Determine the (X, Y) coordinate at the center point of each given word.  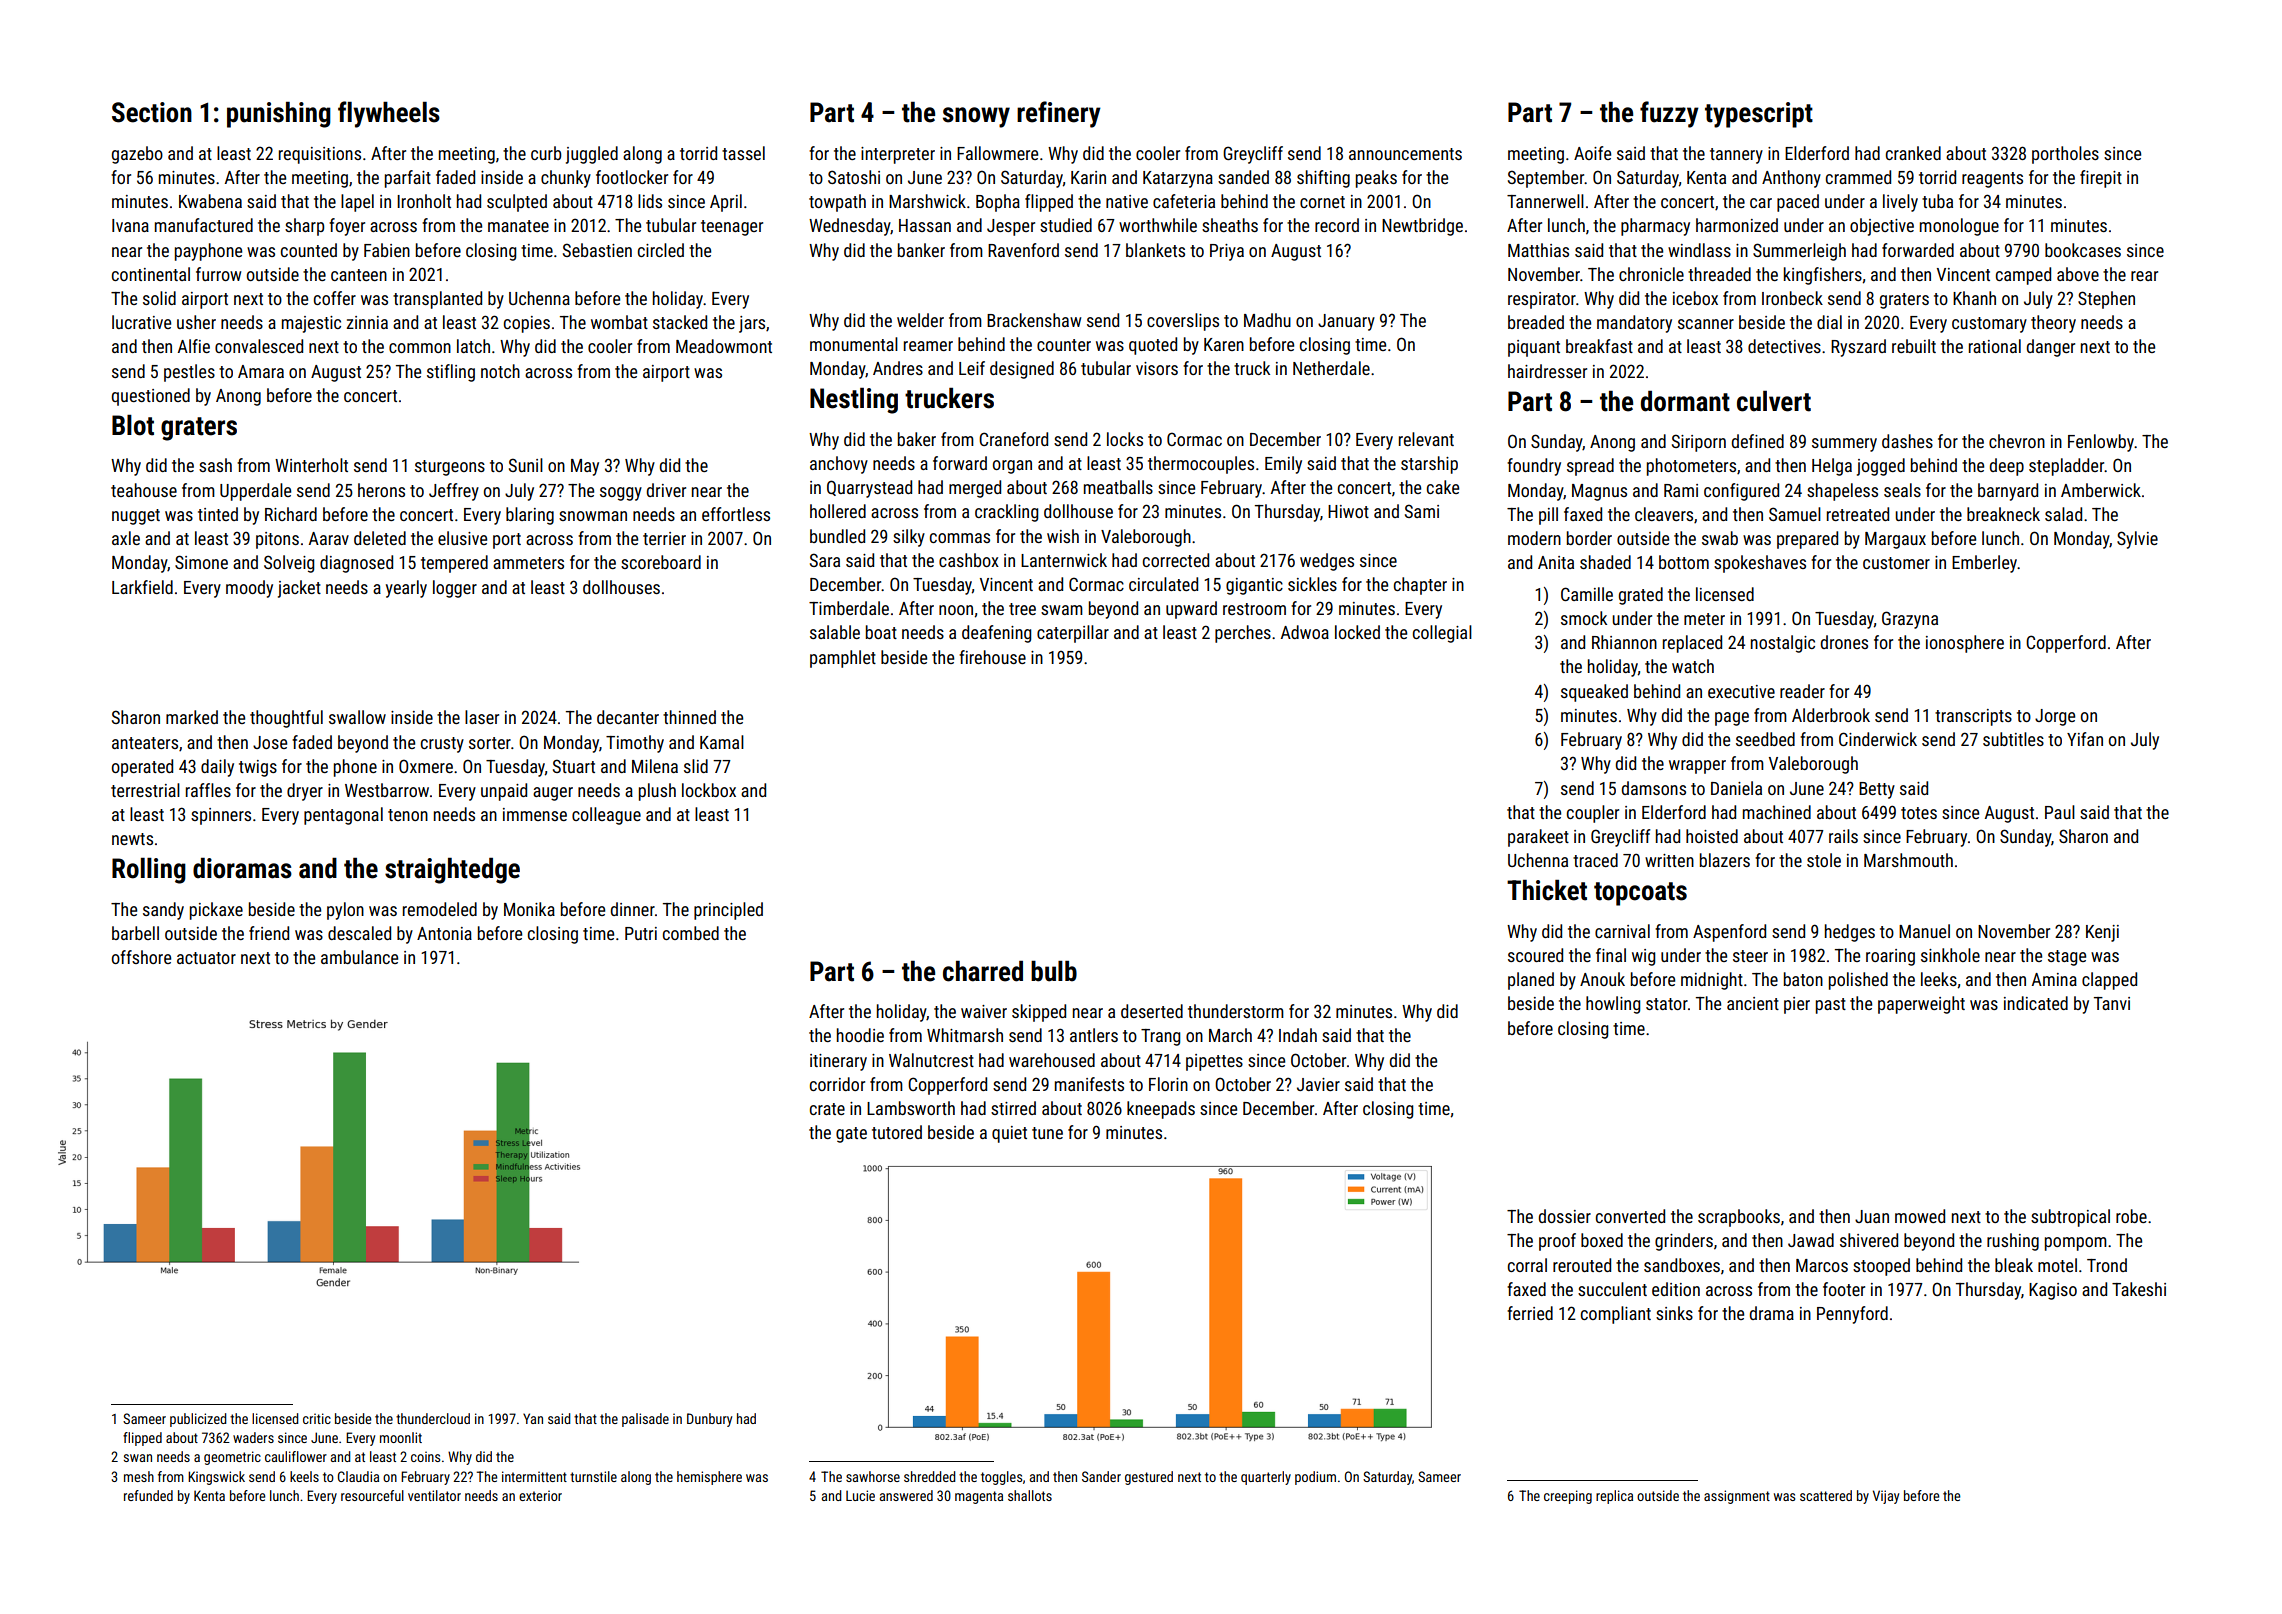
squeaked (1594, 693)
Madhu (1267, 320)
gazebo (137, 155)
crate (827, 1109)
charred (983, 971)
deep (2007, 467)
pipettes (1214, 1062)
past (1831, 1006)
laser (482, 717)
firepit (2101, 179)
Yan (533, 1418)
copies (527, 324)
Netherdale (1331, 368)
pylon (345, 911)
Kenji (2102, 933)
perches (1243, 634)
